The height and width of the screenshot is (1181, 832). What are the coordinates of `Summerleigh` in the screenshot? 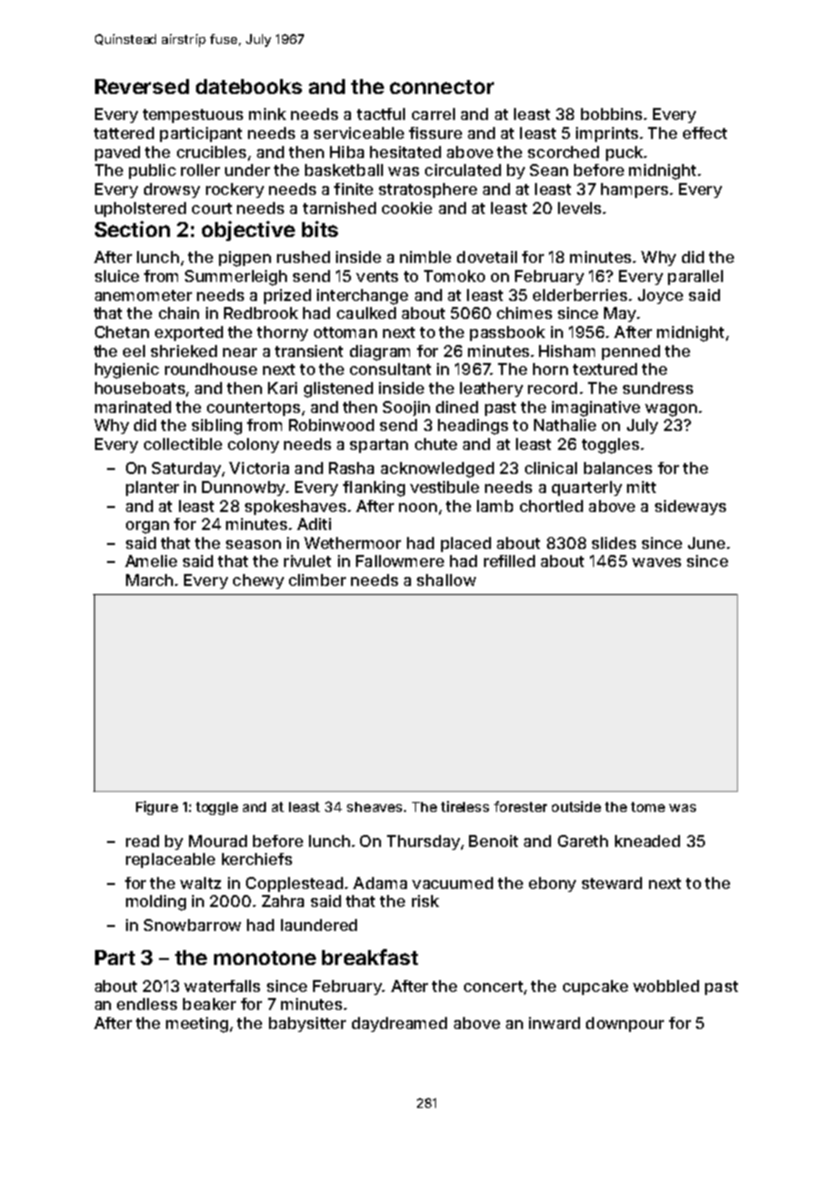 It's located at (236, 278).
